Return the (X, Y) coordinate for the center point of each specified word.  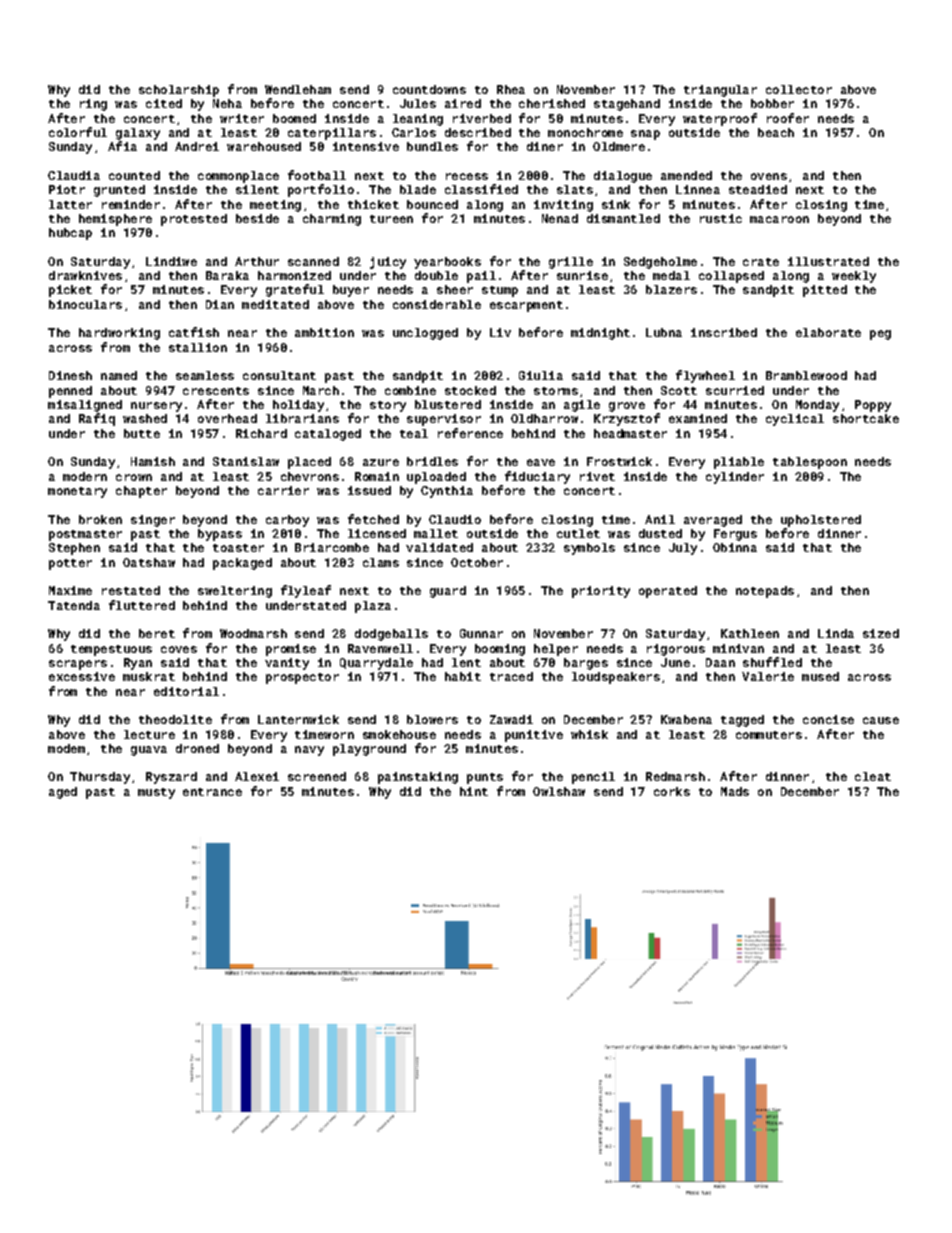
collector (799, 89)
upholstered (821, 521)
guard (448, 592)
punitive (534, 736)
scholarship (179, 91)
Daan (720, 662)
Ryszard (171, 778)
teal (414, 433)
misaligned (85, 406)
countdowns (429, 89)
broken (100, 519)
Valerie (768, 676)
